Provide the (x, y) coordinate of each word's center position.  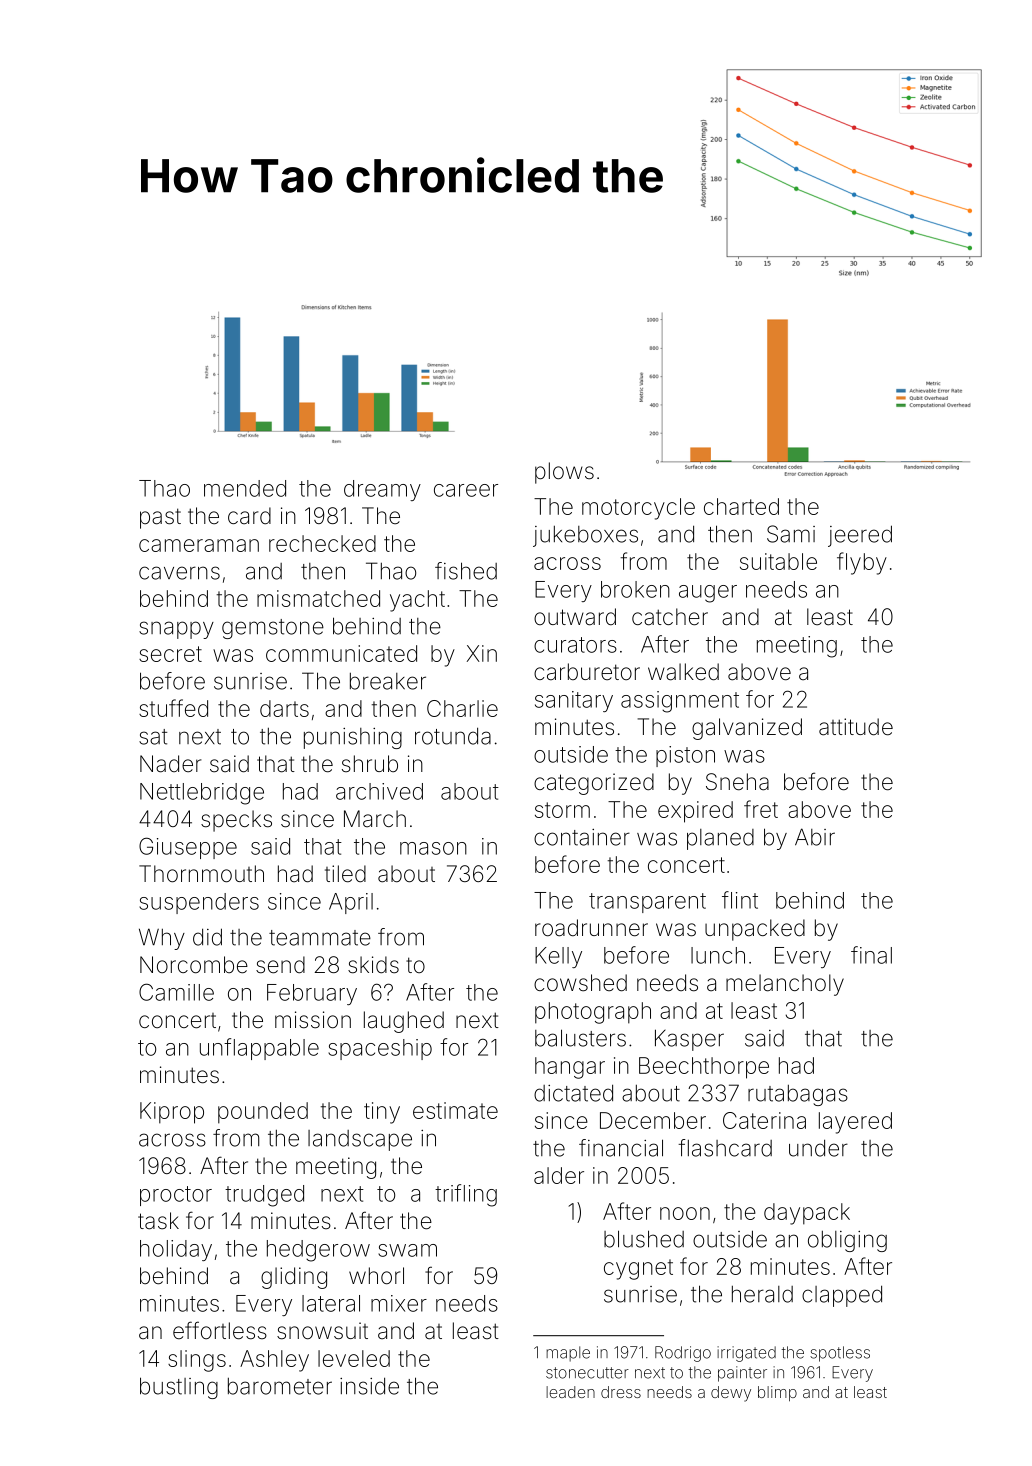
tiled (345, 874)
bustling (179, 1388)
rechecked (322, 543)
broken (635, 589)
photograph (593, 1013)
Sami (791, 534)
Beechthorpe (704, 1068)
